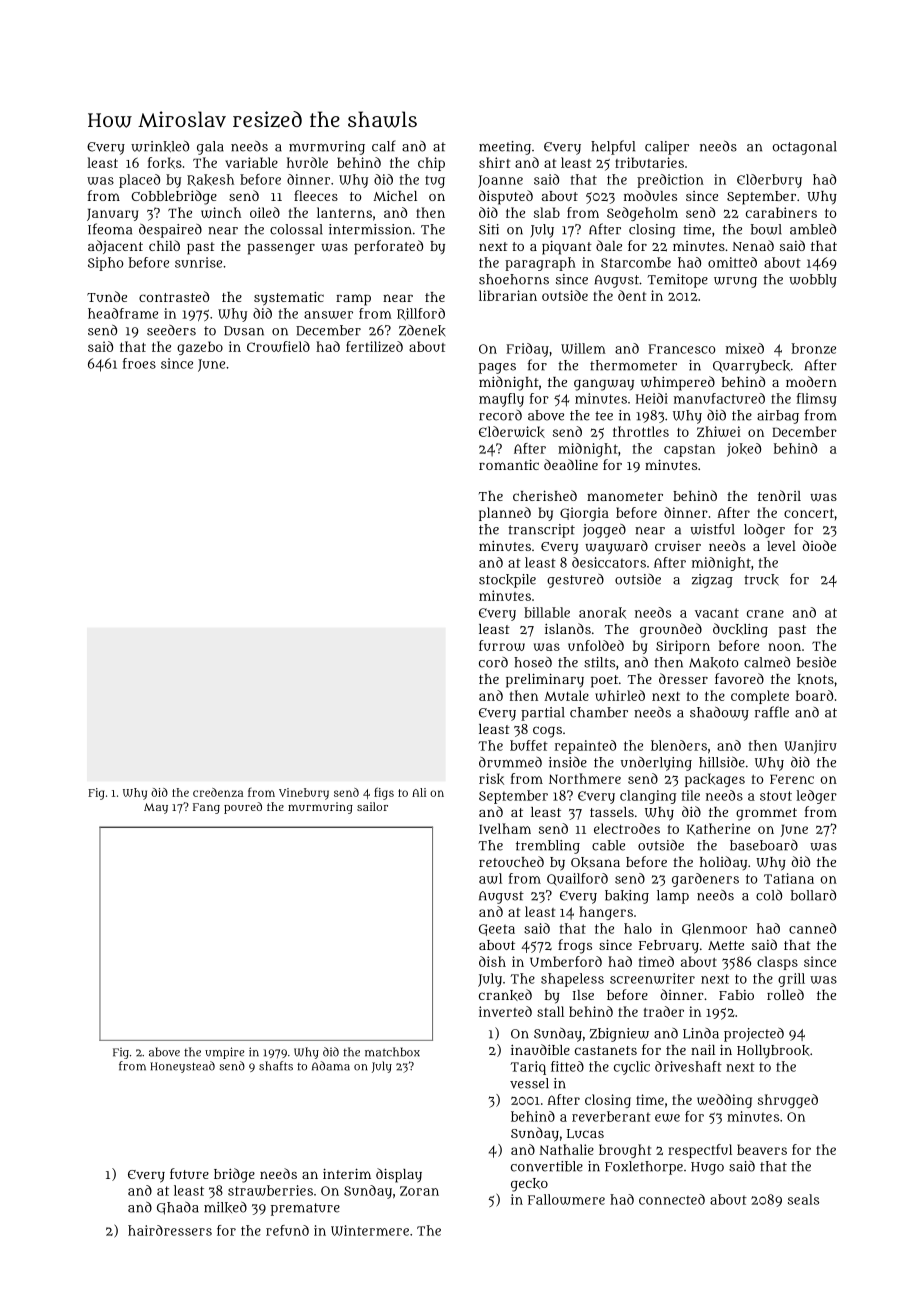 The width and height of the screenshot is (924, 1314). Describe the element at coordinates (107, 296) in the screenshot. I see `Tunde` at that location.
